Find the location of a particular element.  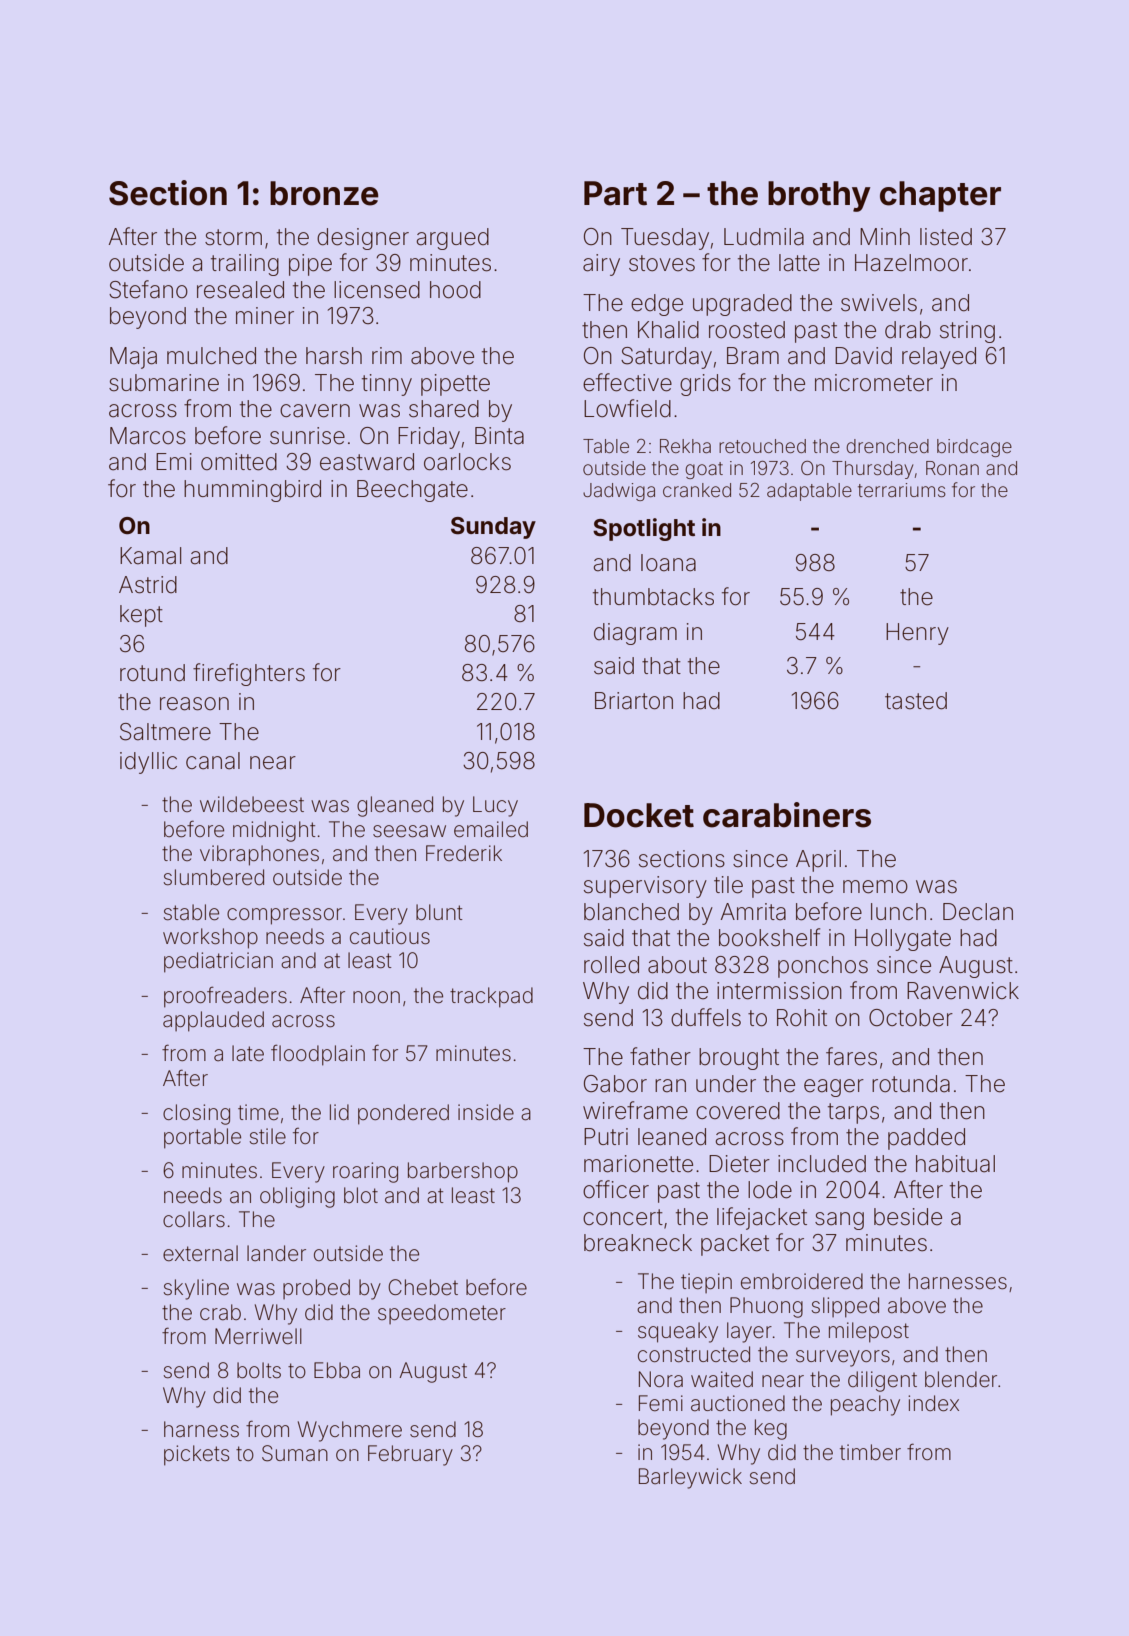

Ludmila is located at coordinates (764, 237).
